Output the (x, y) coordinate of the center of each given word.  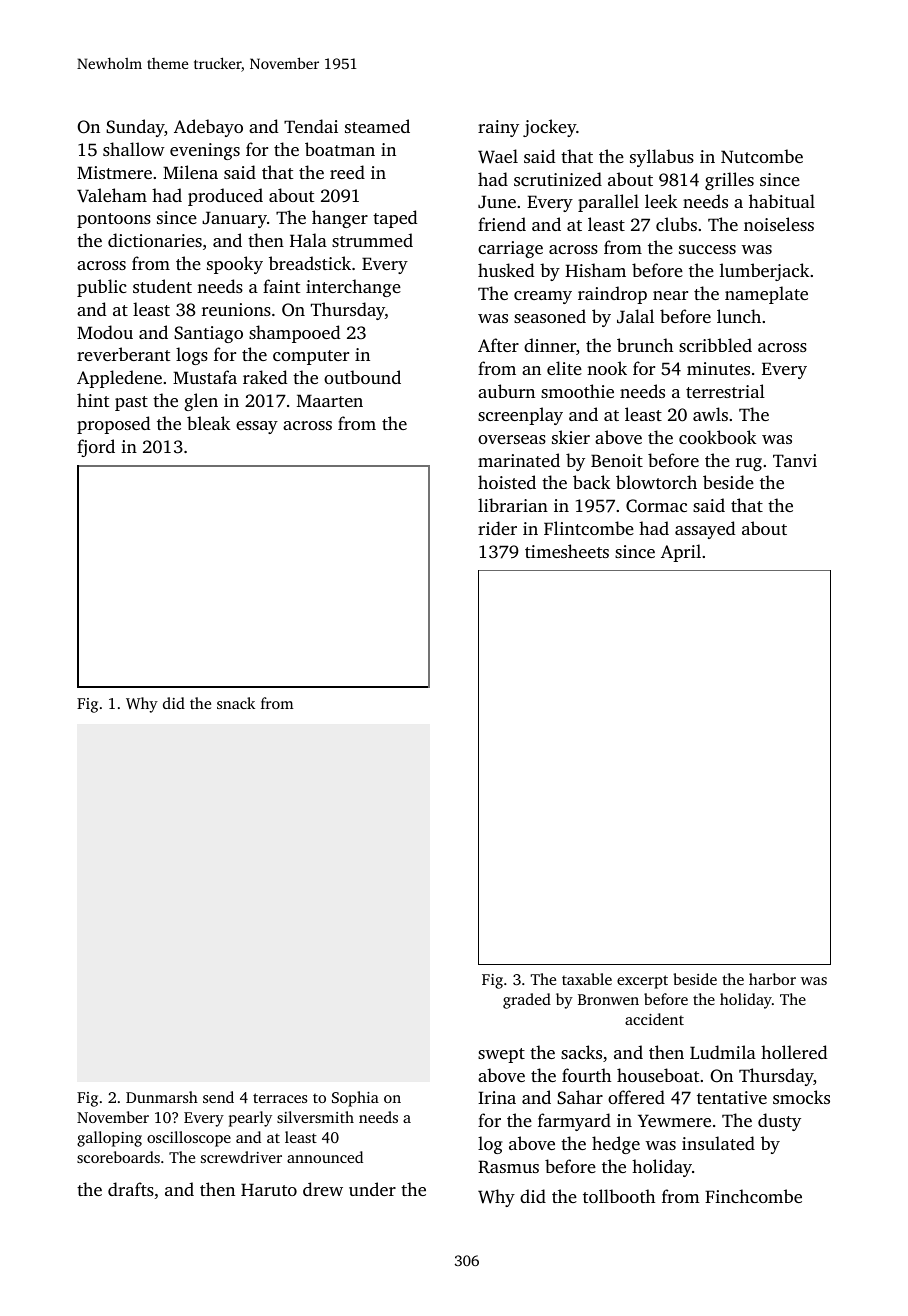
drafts (131, 1189)
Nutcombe (762, 156)
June (497, 202)
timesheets (567, 551)
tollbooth (619, 1196)
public (102, 288)
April (681, 553)
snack (236, 703)
